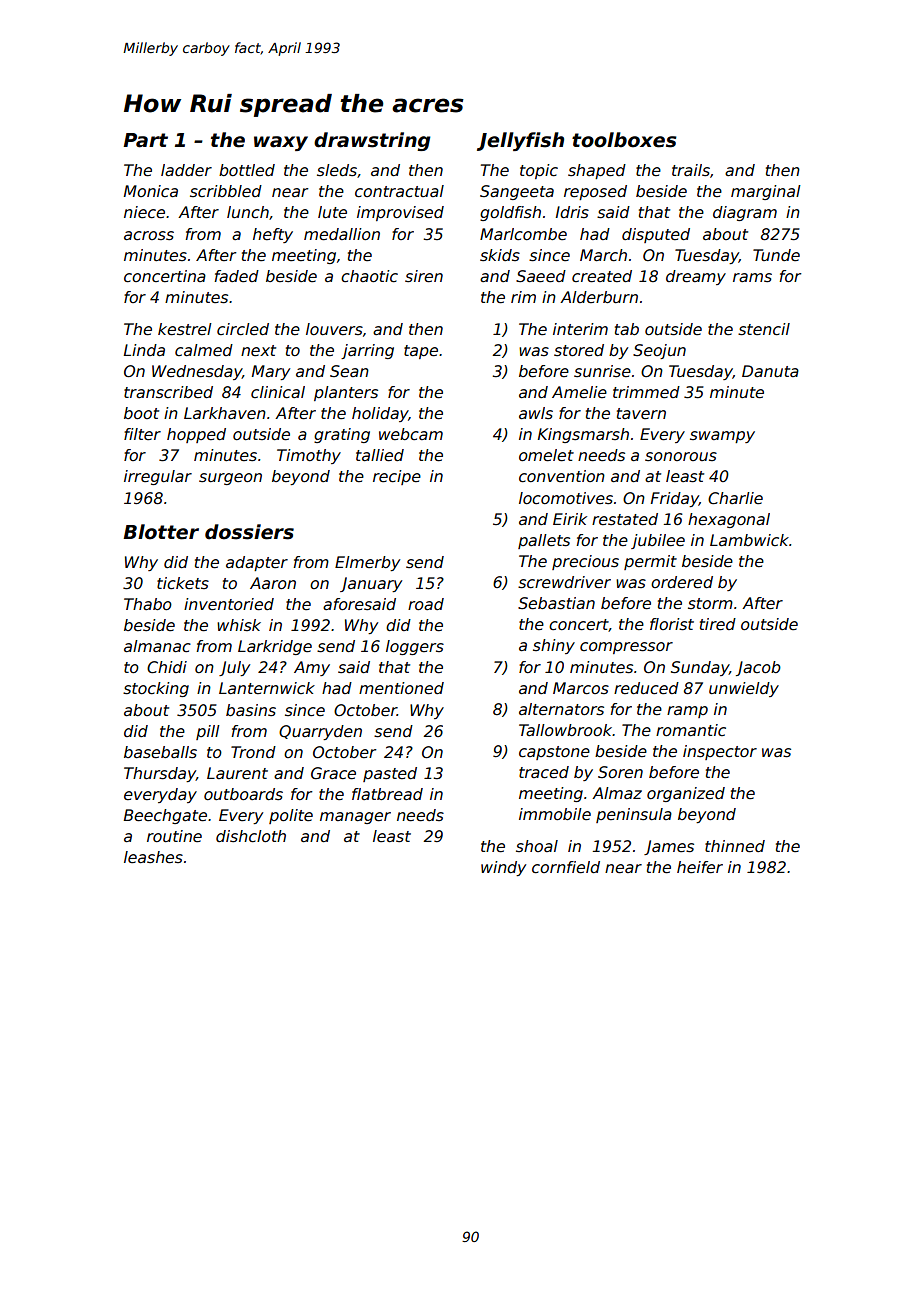  Describe the element at coordinates (183, 583) in the image. I see `tickets` at that location.
